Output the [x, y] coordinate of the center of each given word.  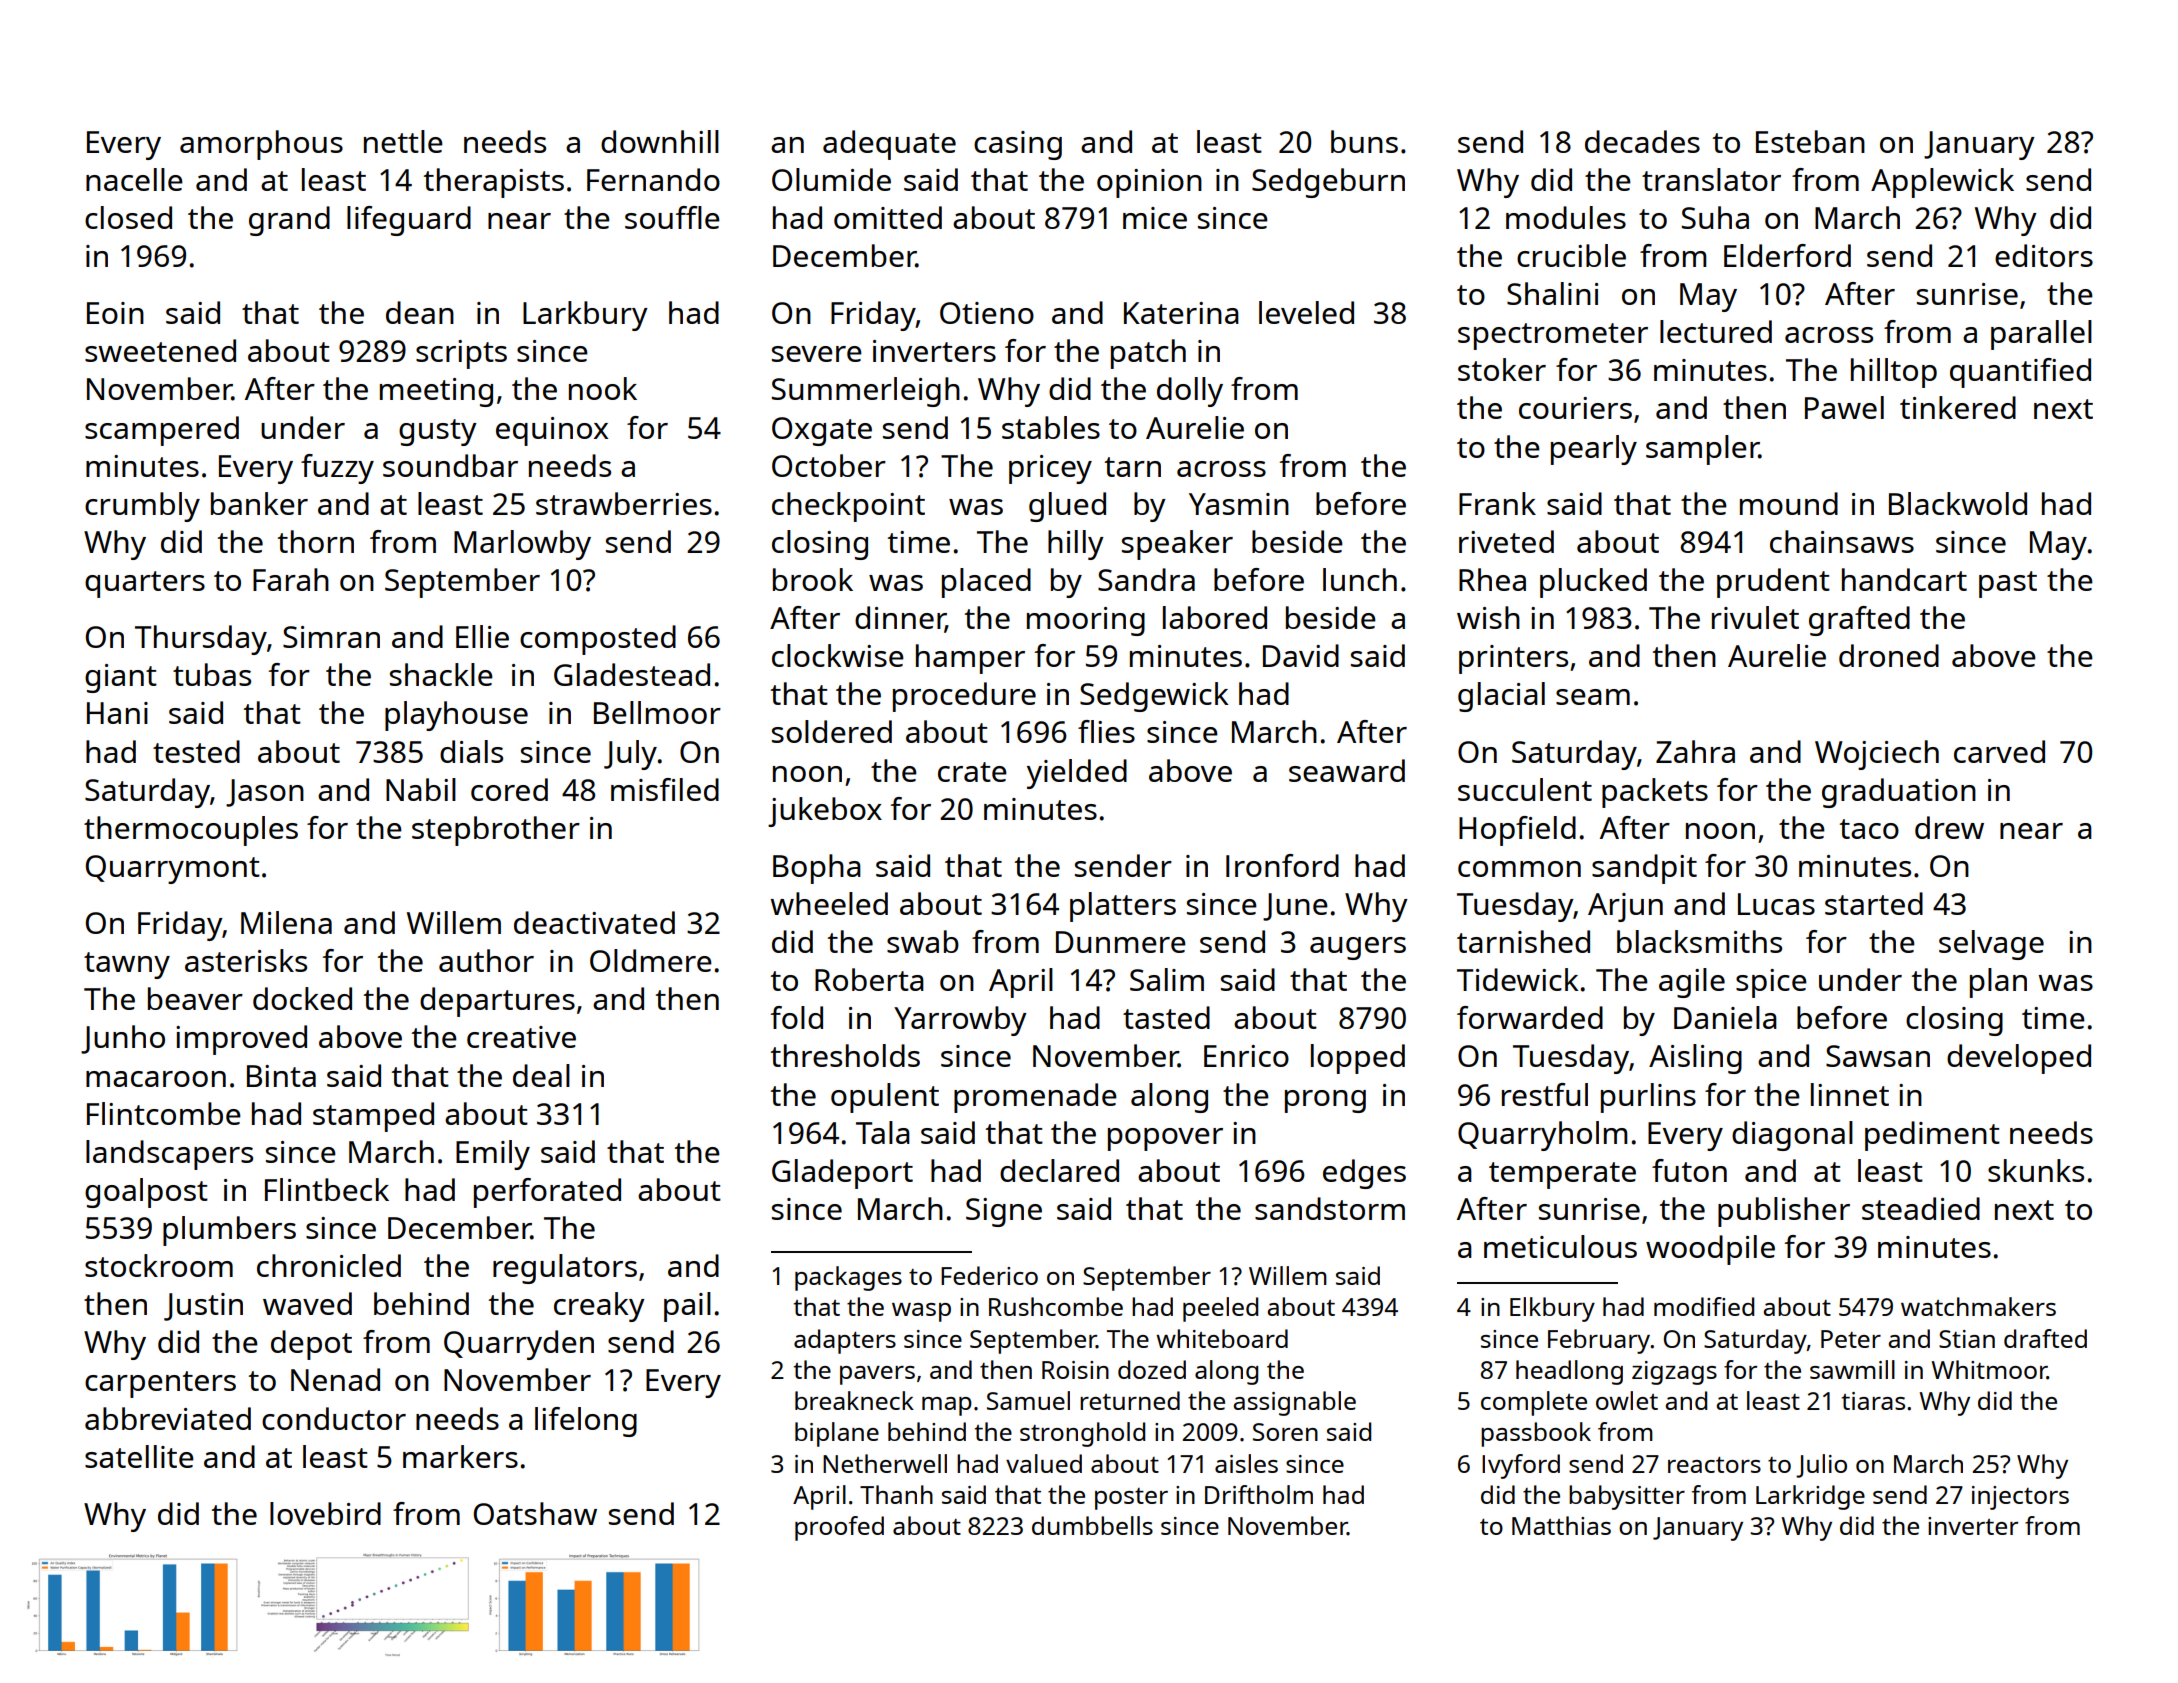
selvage [1991, 945]
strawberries [624, 503]
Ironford [1282, 865]
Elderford [1787, 255]
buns [1364, 141]
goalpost [146, 1193]
